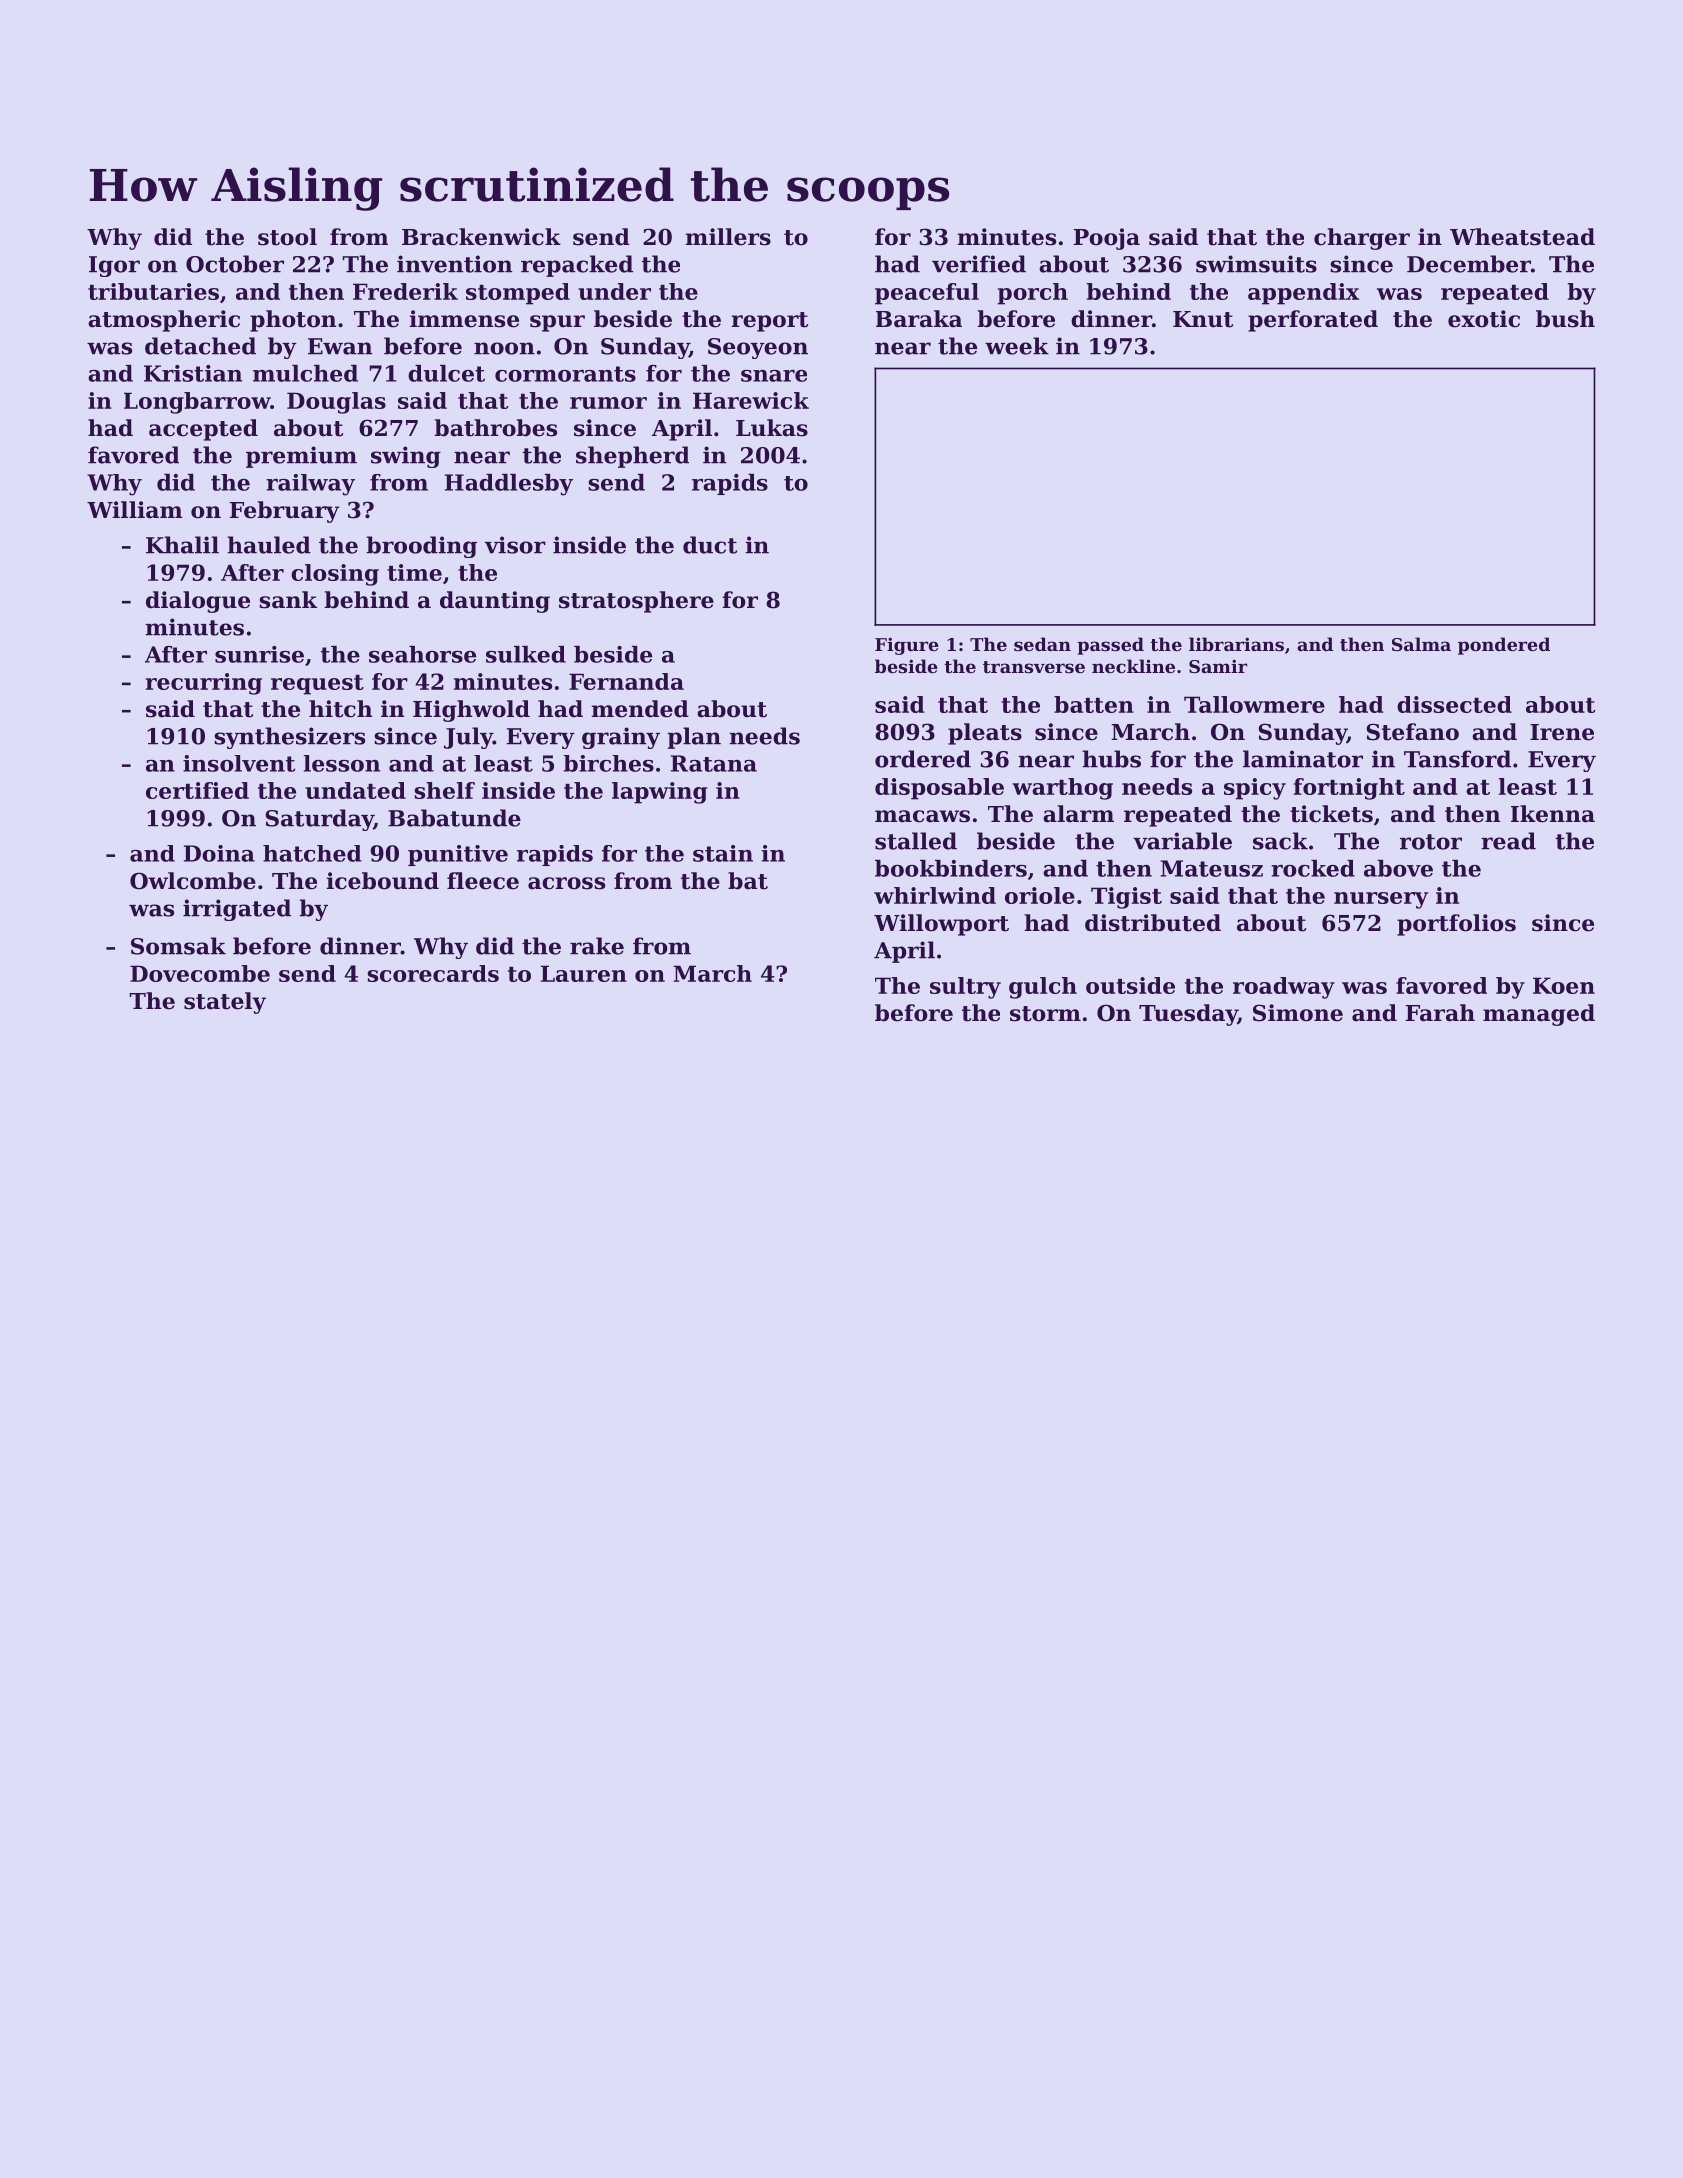 Image resolution: width=1683 pixels, height=2178 pixels. Describe the element at coordinates (481, 237) in the image. I see `Brackenwick` at that location.
